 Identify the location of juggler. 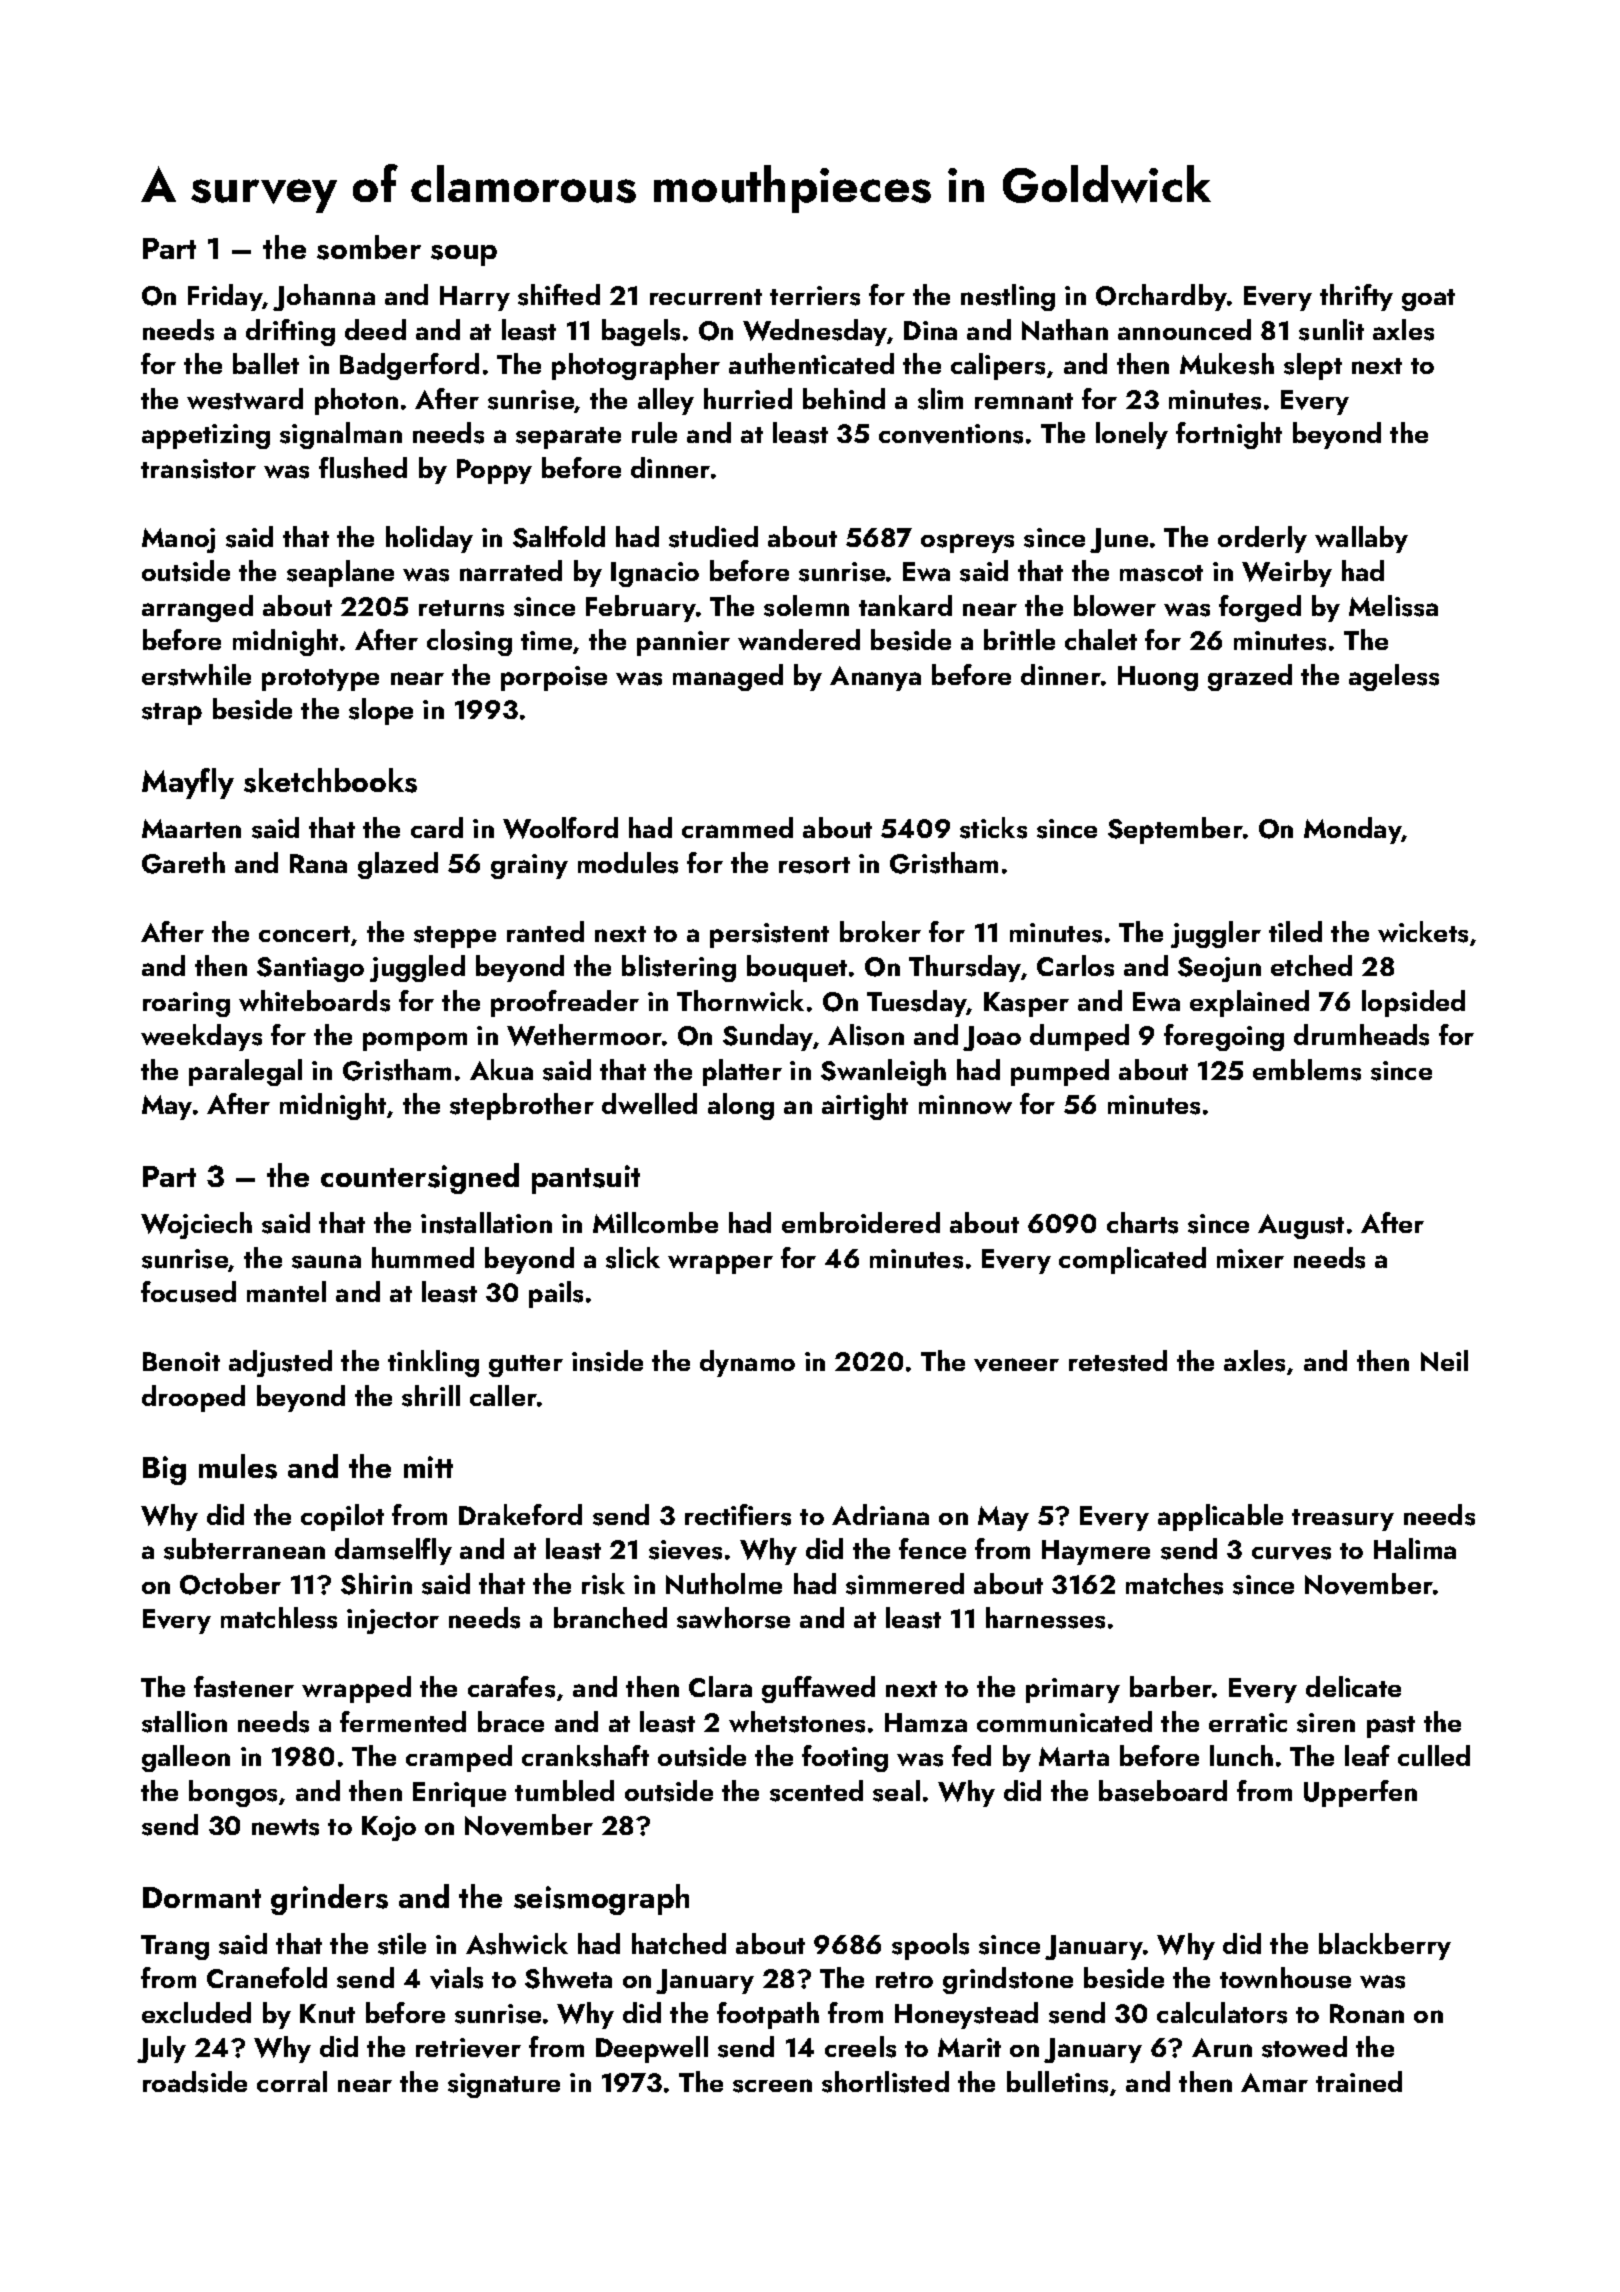
(1216, 934).
